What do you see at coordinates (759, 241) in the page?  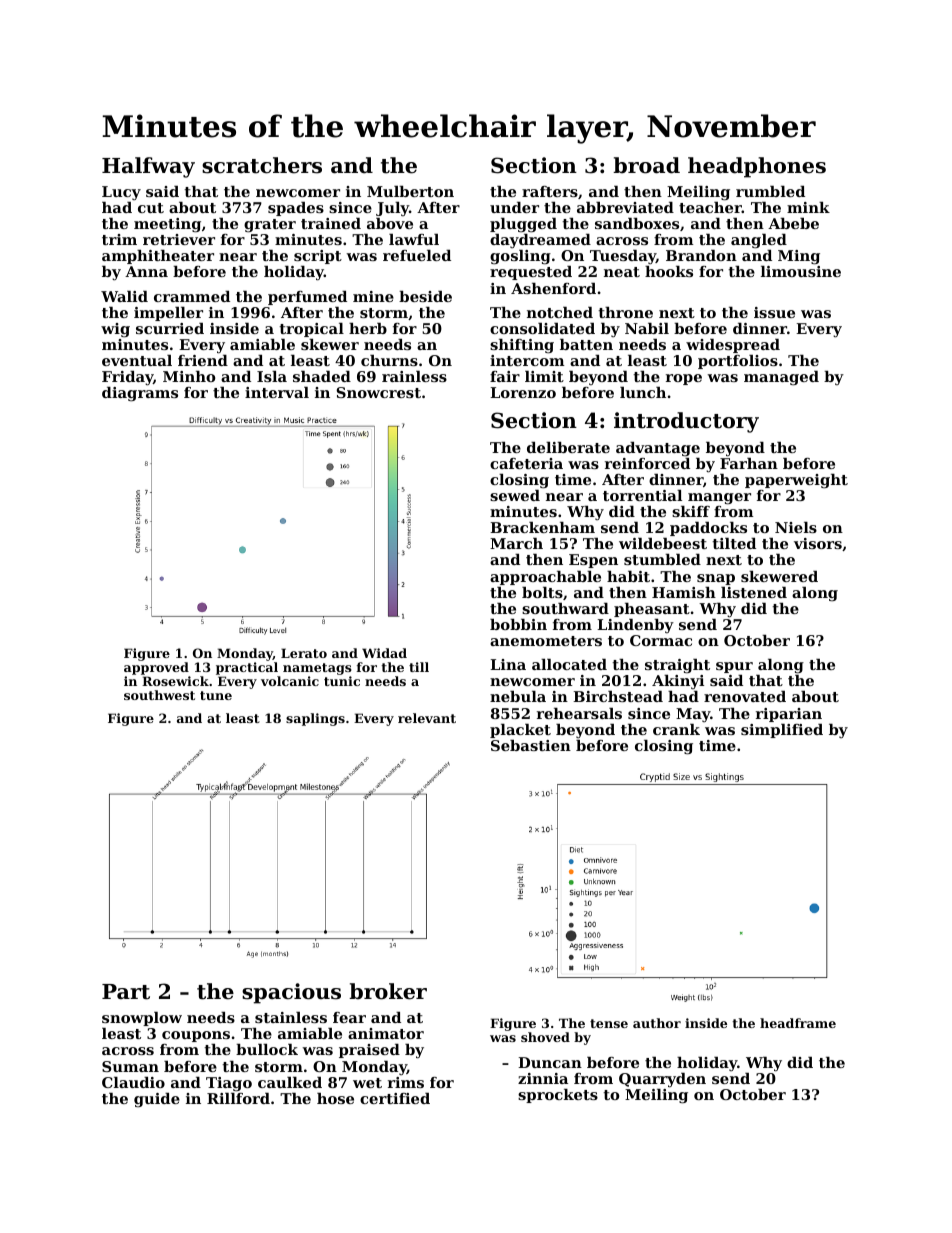 I see `angled` at bounding box center [759, 241].
